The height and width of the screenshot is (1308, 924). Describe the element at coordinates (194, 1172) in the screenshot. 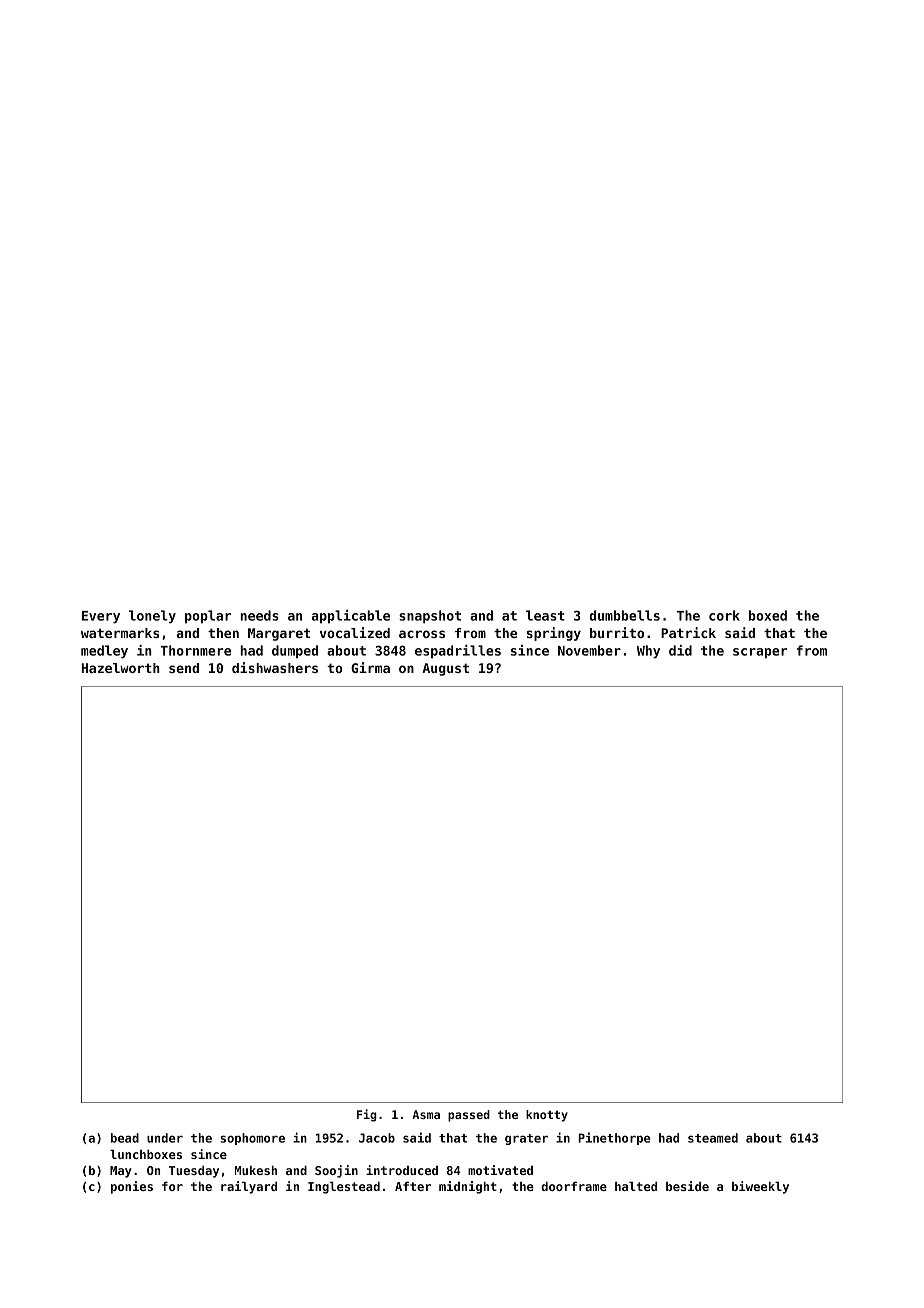

I see `Tuesday` at that location.
